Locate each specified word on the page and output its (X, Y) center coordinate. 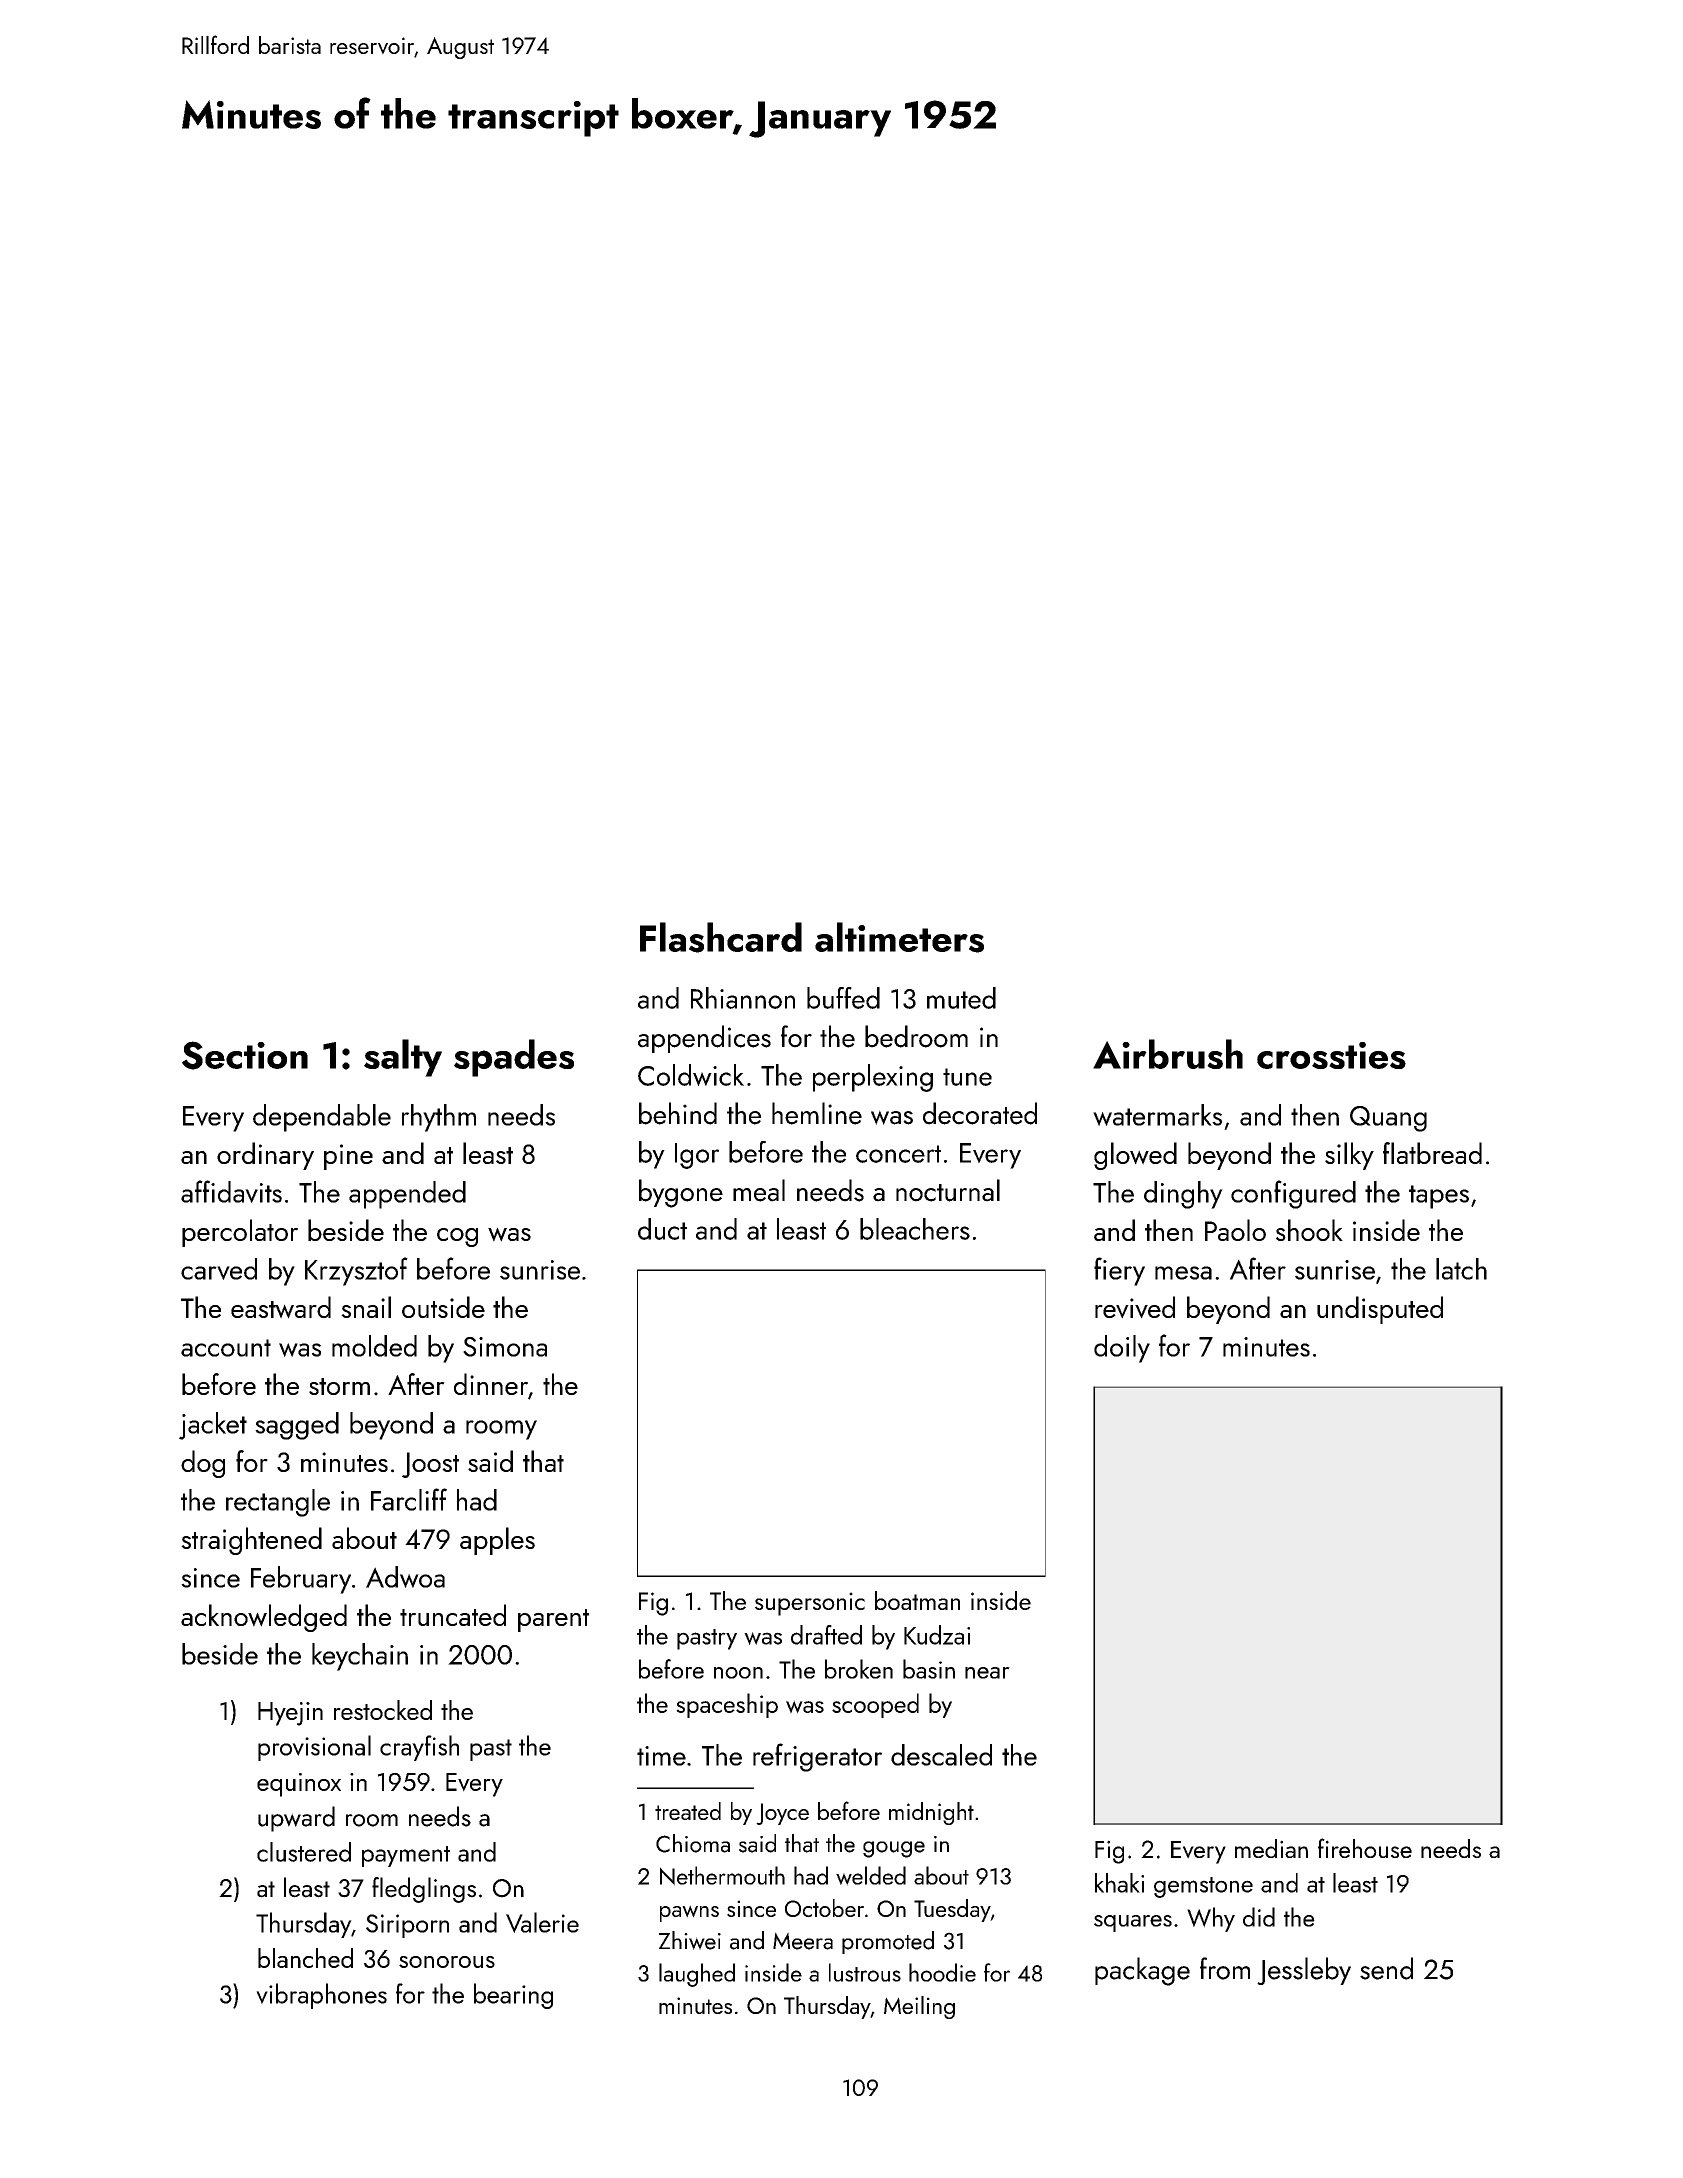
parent (553, 1620)
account (226, 1348)
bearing (513, 1996)
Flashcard (721, 937)
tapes (1439, 1197)
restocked (383, 1710)
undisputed (1380, 1310)
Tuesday (952, 1910)
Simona (505, 1347)
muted (961, 998)
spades (514, 1058)
